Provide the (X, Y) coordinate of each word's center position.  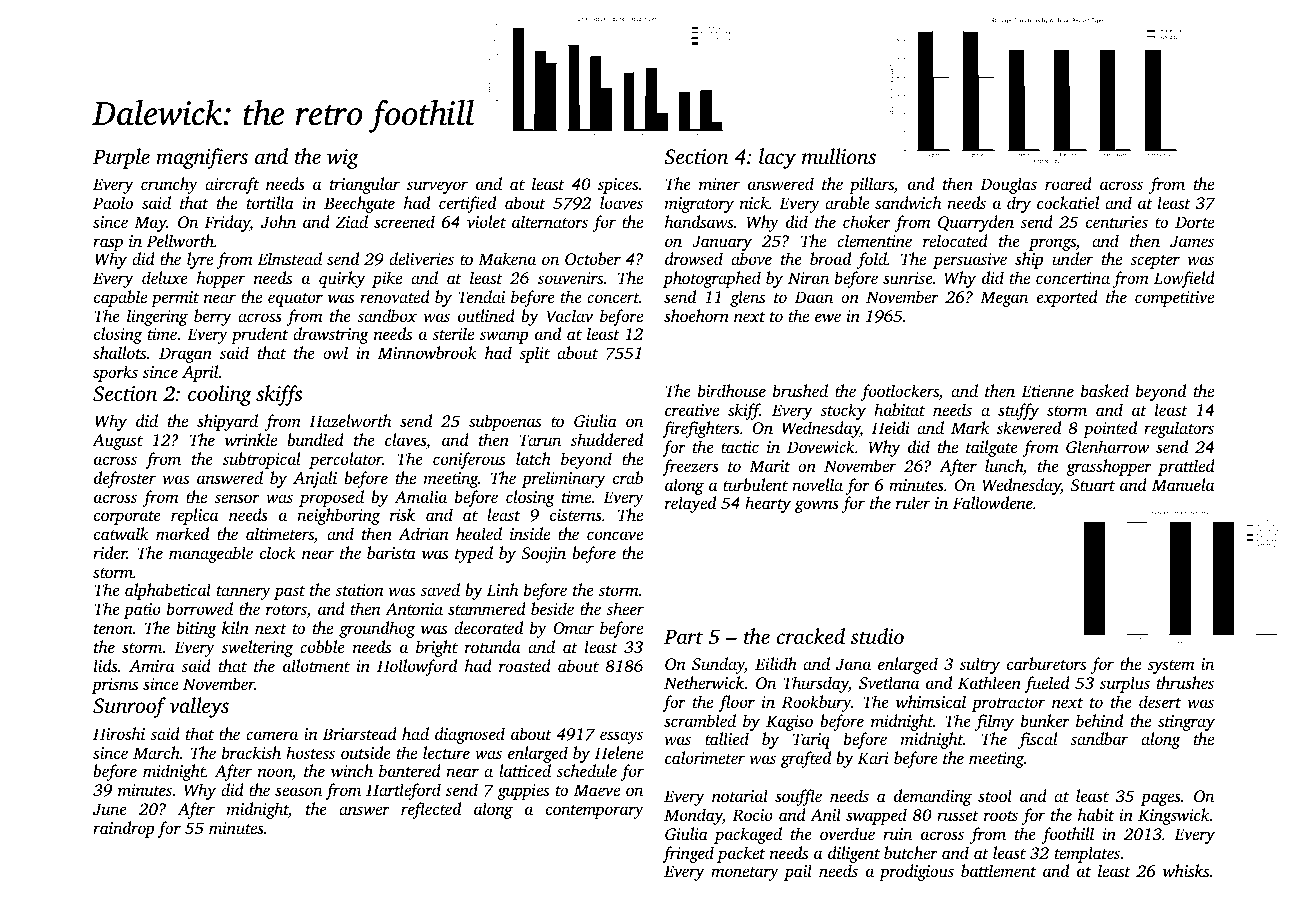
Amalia (420, 496)
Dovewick (821, 446)
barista (391, 552)
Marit (769, 466)
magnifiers (202, 158)
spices (618, 186)
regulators (1179, 429)
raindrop (123, 829)
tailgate (992, 448)
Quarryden (976, 223)
